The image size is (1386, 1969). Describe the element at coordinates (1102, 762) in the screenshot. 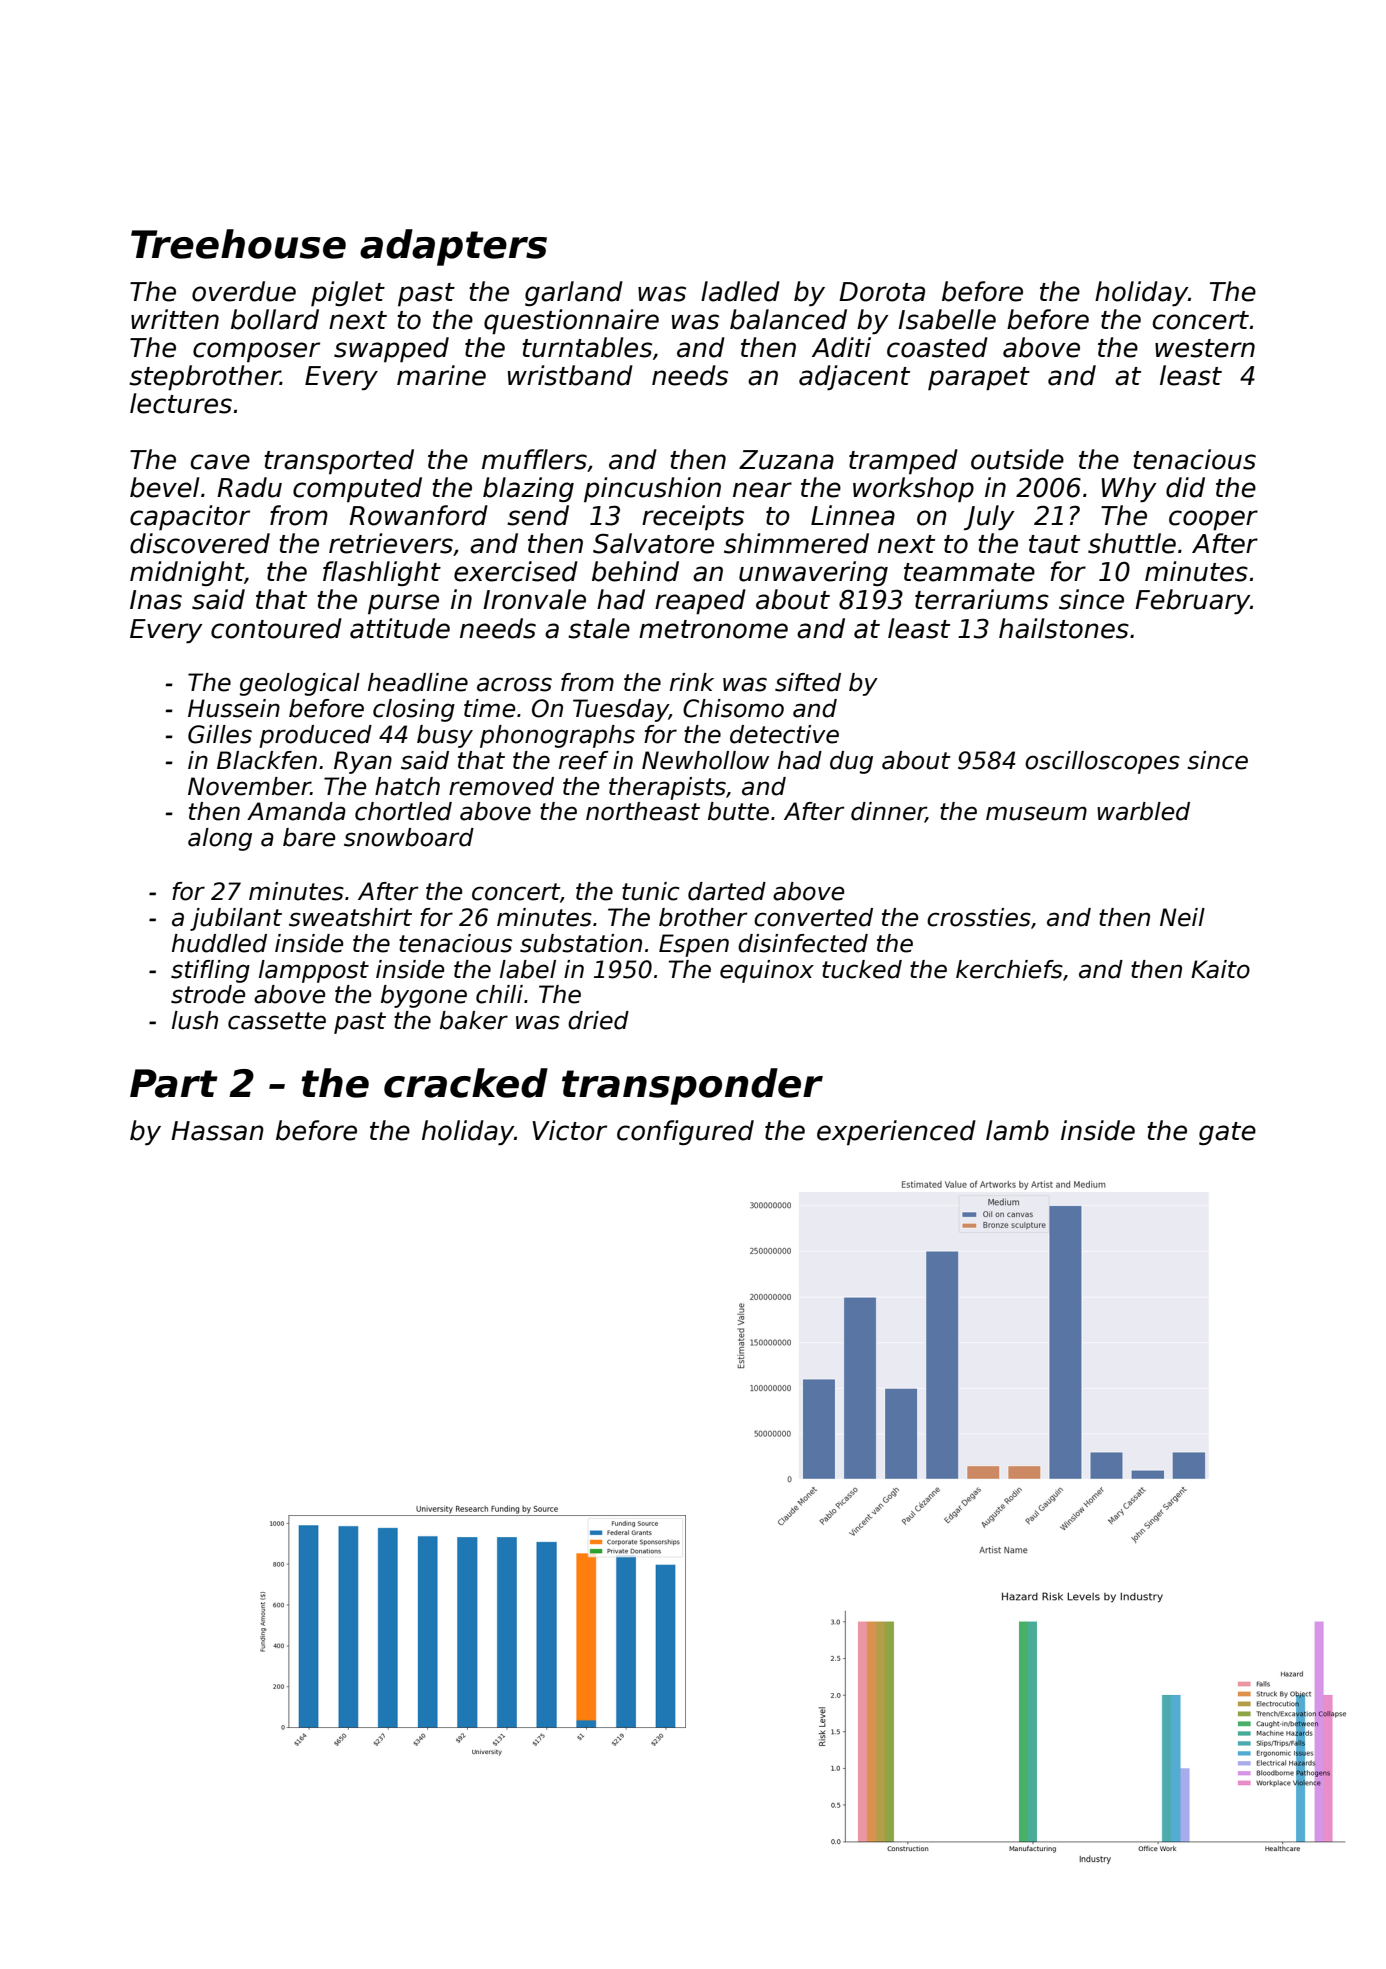

I see `oscilloscopes` at that location.
